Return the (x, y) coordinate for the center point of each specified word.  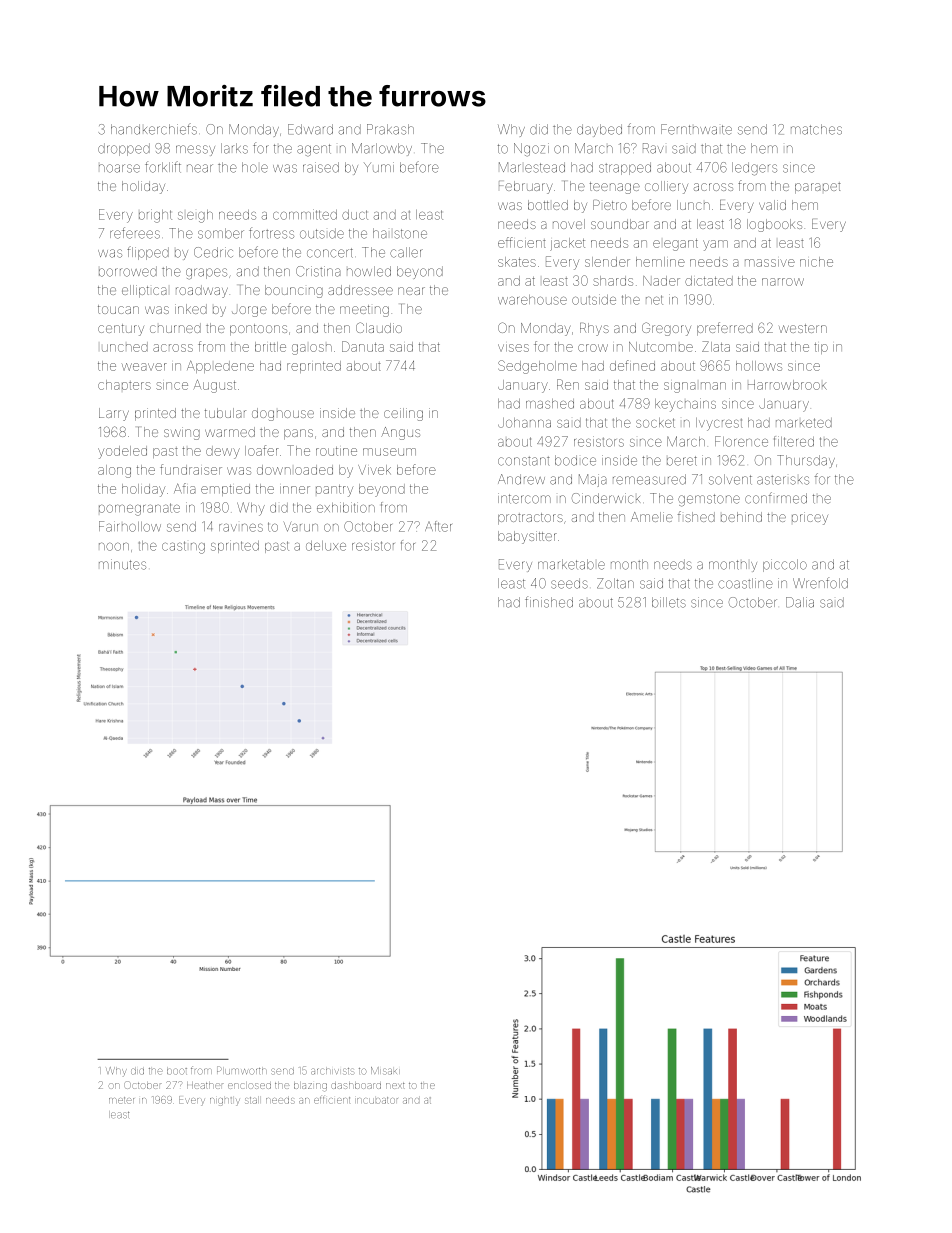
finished (549, 602)
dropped (124, 149)
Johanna (524, 423)
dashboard (356, 1086)
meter (121, 1100)
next (395, 1086)
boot (177, 1071)
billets (669, 602)
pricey (810, 518)
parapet (818, 188)
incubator (377, 1100)
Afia (185, 488)
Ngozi (531, 150)
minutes (122, 564)
